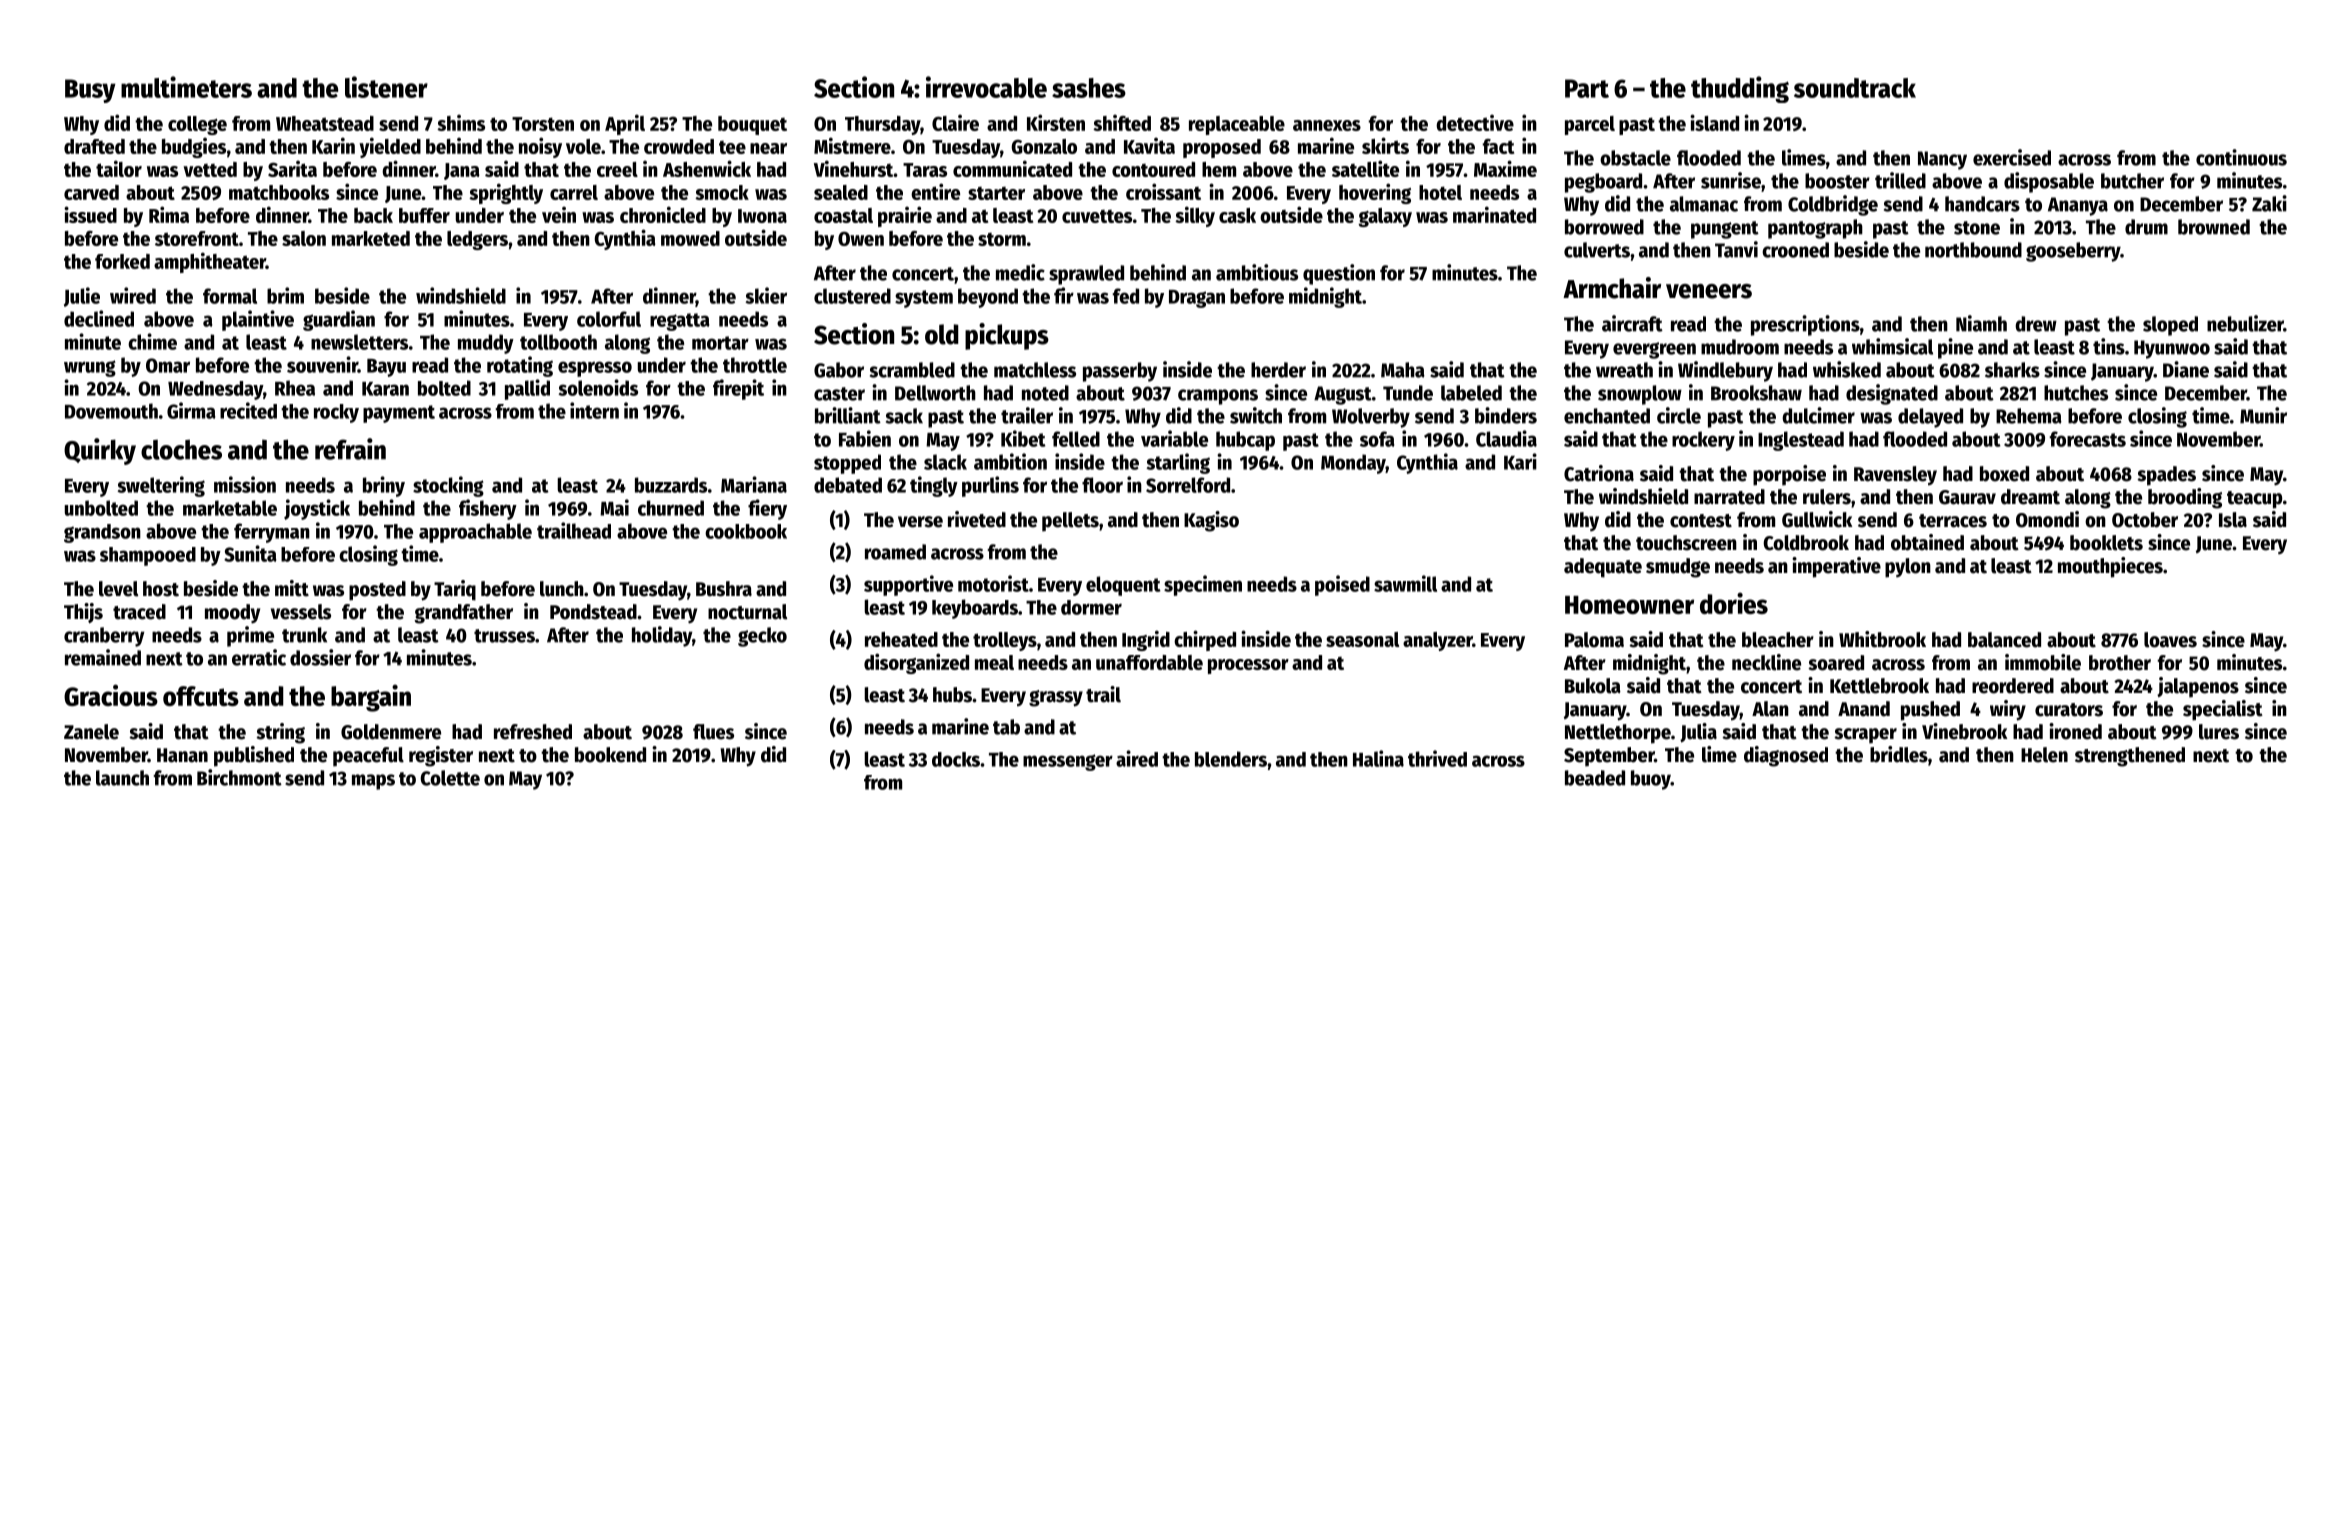  What do you see at coordinates (1855, 88) in the screenshot?
I see `soundtrack` at bounding box center [1855, 88].
